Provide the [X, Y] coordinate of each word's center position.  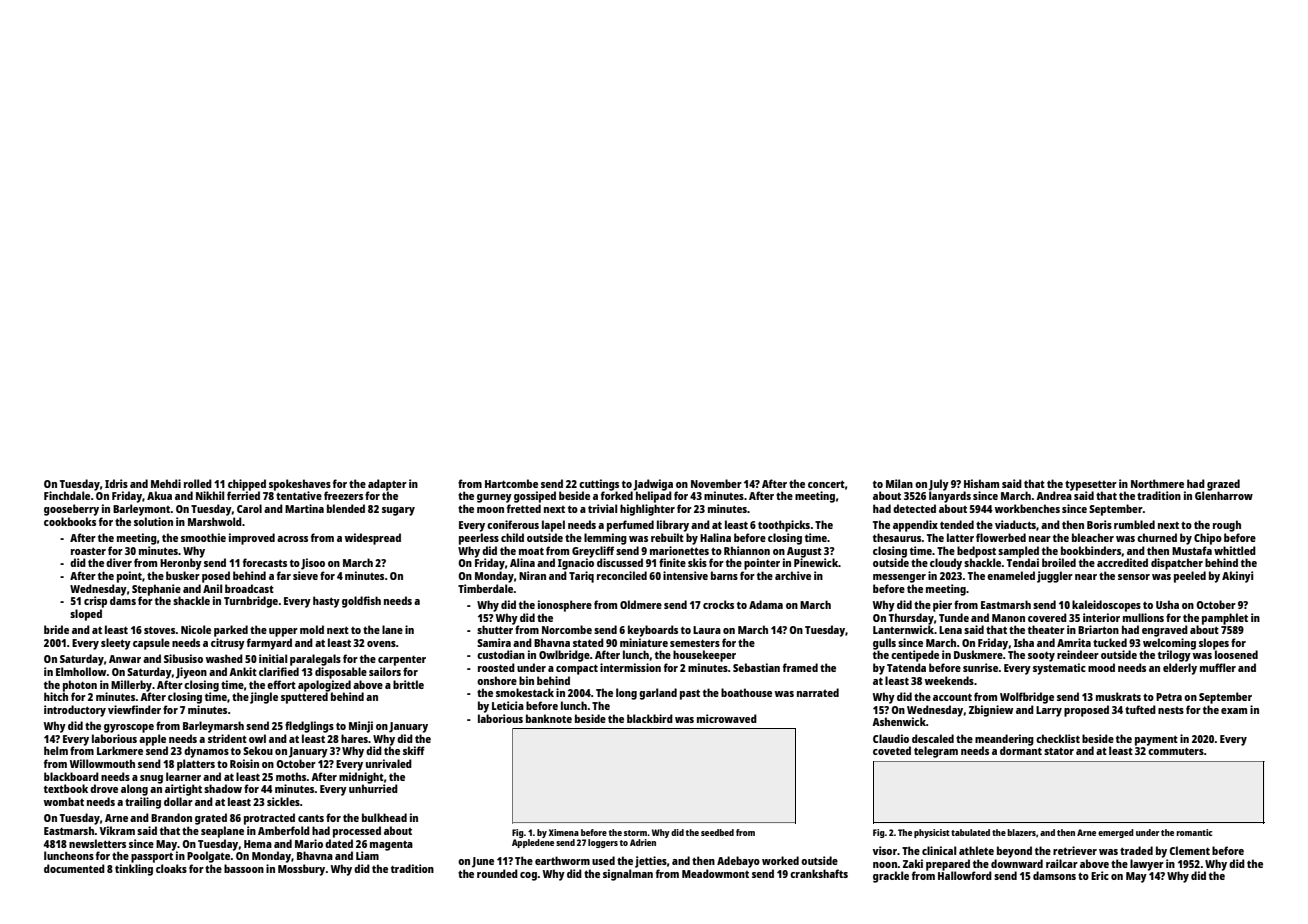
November [716, 483]
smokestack [525, 692]
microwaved [727, 718]
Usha [1167, 604]
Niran [532, 575]
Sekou [258, 750]
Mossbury [301, 870]
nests [1171, 710]
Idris [116, 483]
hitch [56, 696]
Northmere [1157, 483]
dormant [1021, 750]
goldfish [361, 602]
